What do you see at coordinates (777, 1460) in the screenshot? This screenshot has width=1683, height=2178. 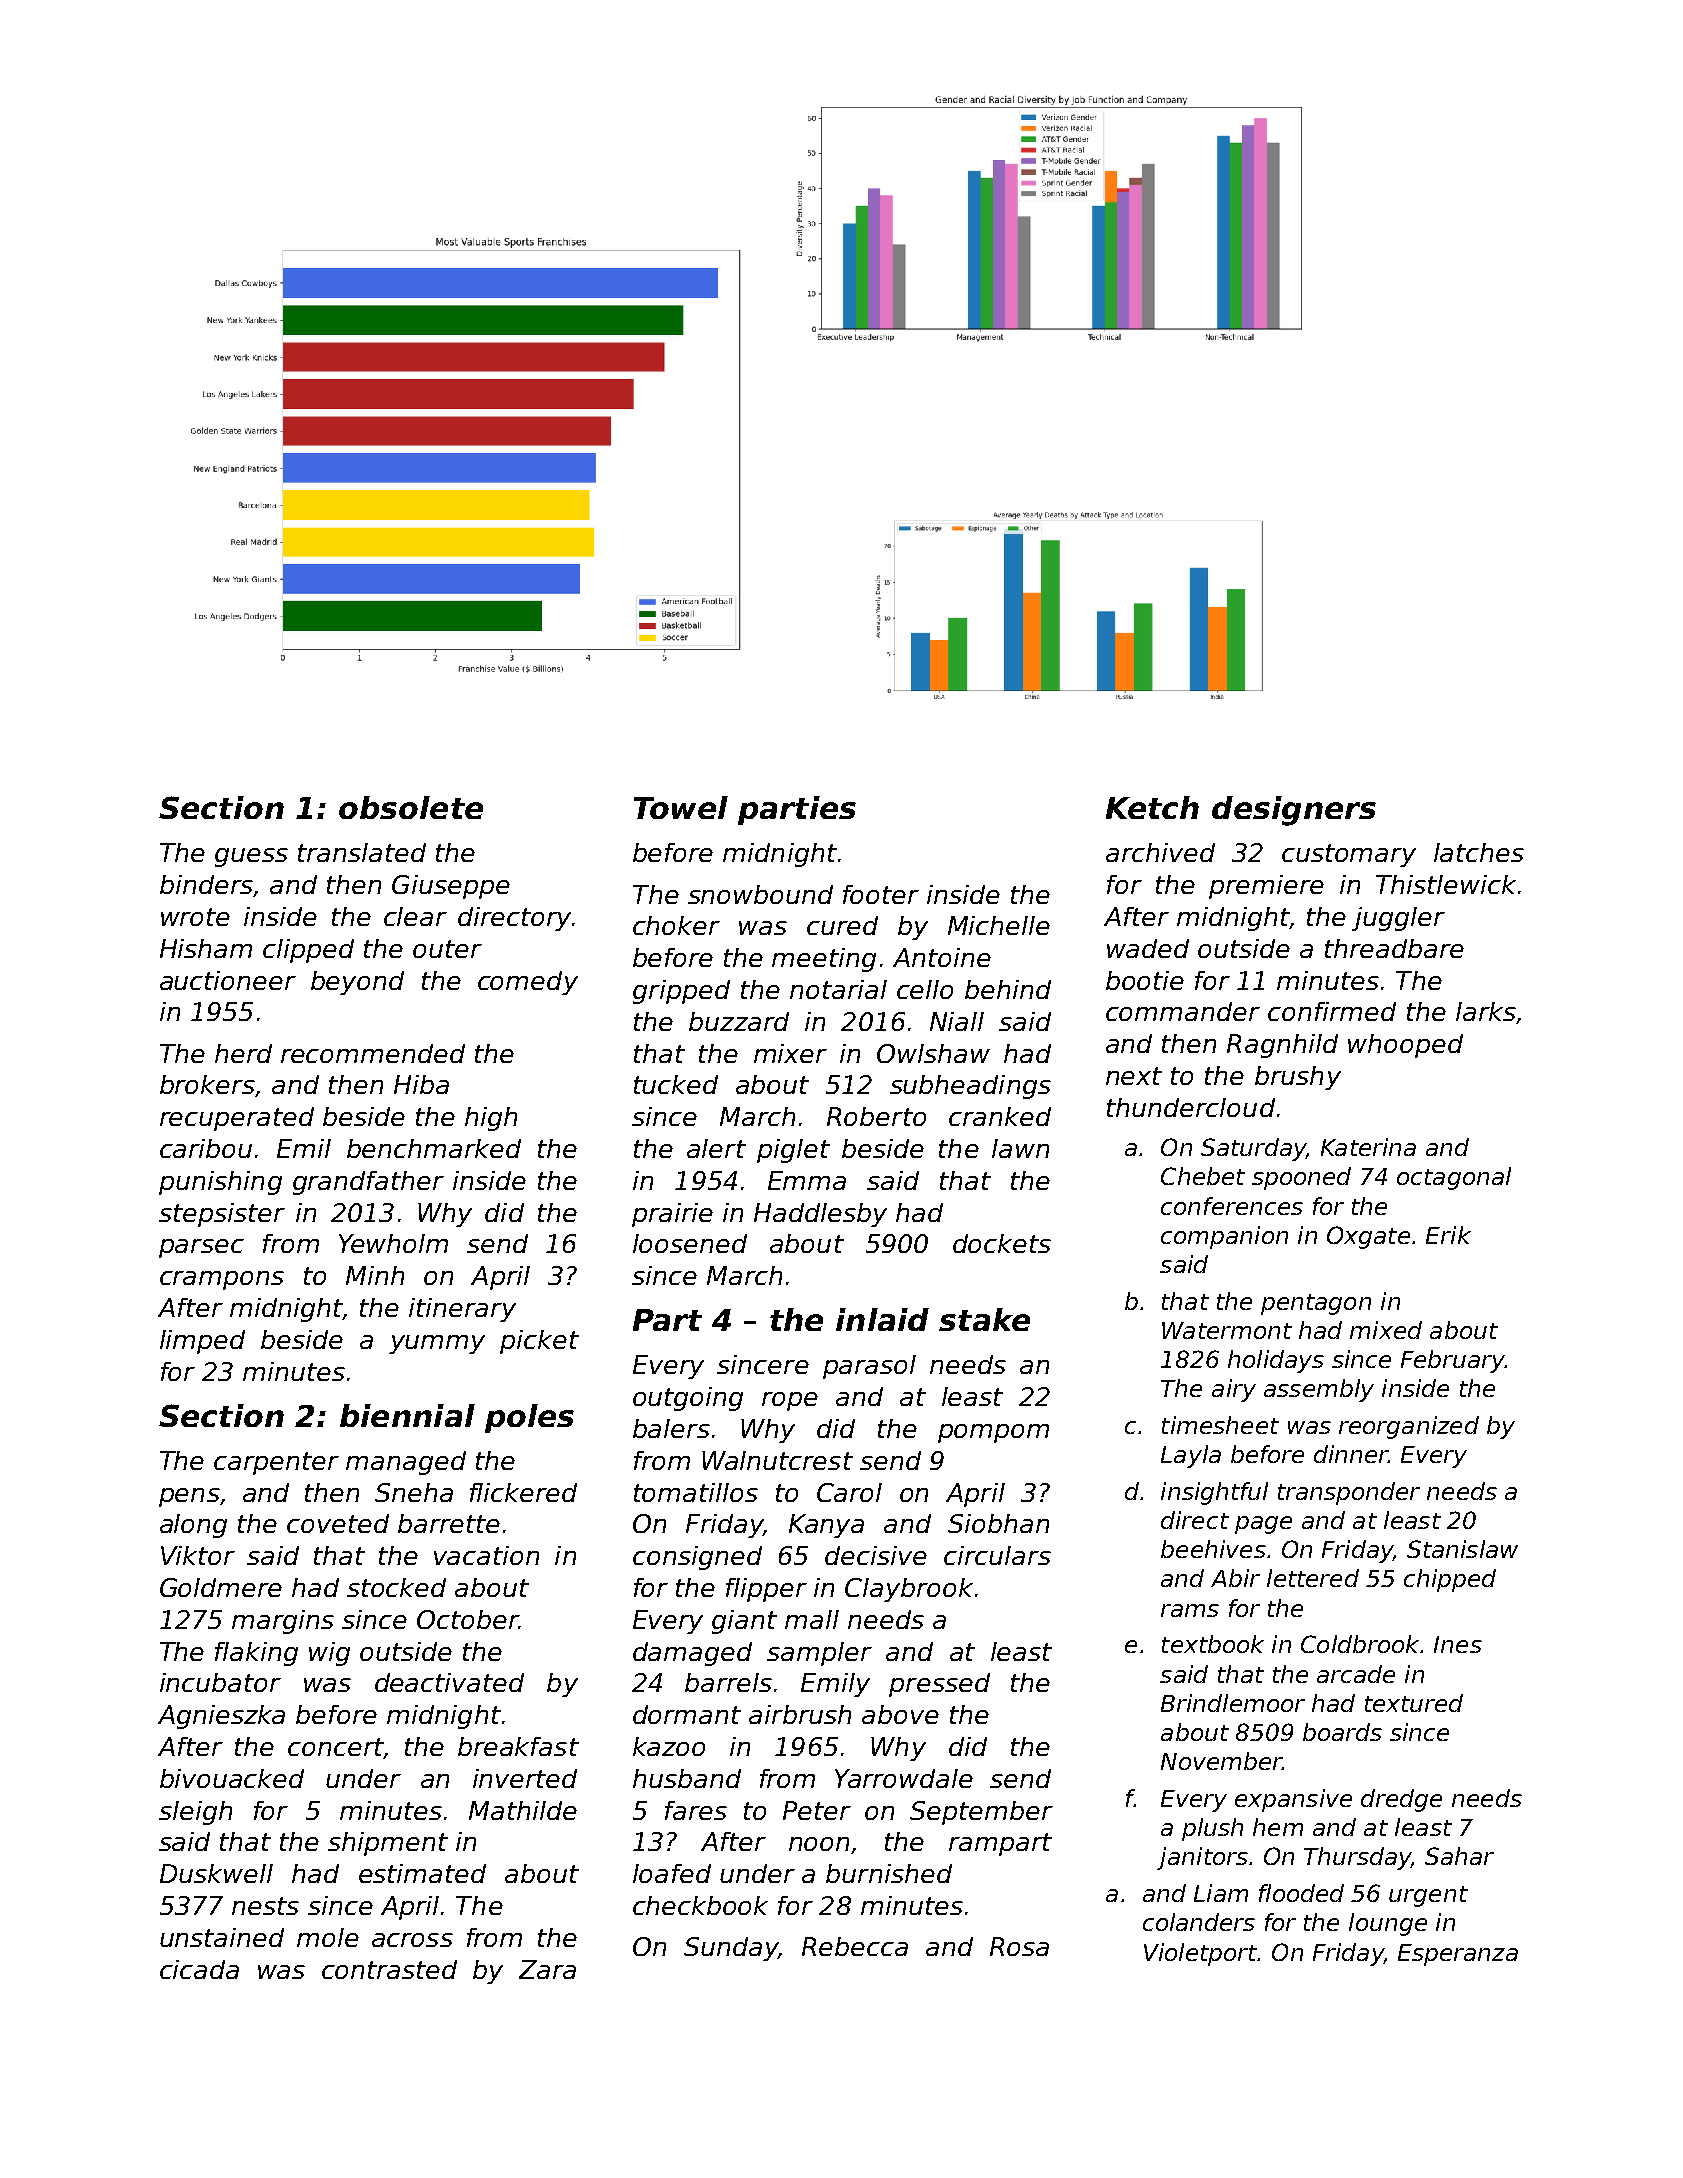 I see `Walnutcrest` at bounding box center [777, 1460].
